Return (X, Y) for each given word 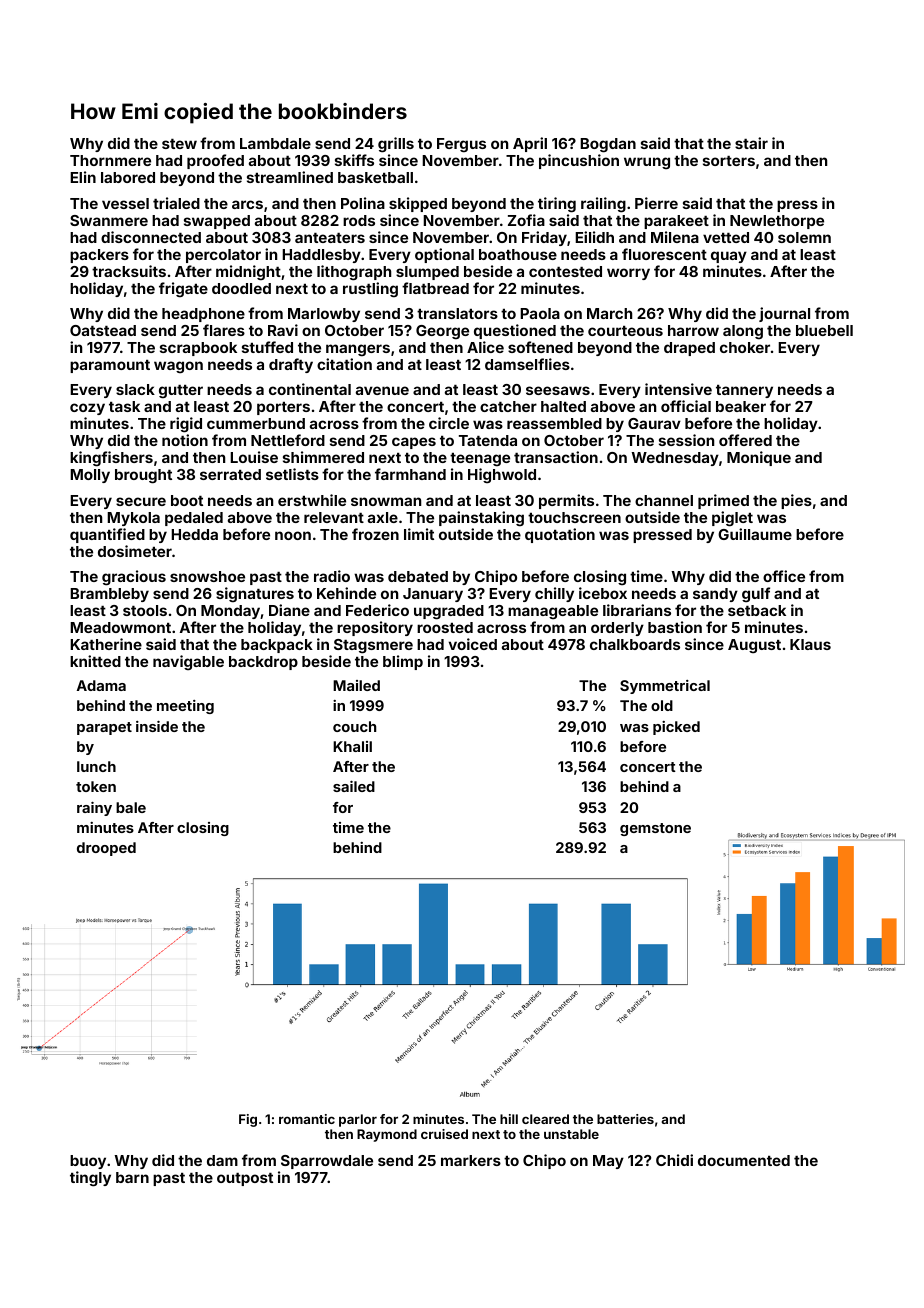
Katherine (106, 644)
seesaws (558, 390)
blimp (403, 662)
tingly (90, 1179)
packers (99, 256)
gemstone (655, 829)
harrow (693, 330)
